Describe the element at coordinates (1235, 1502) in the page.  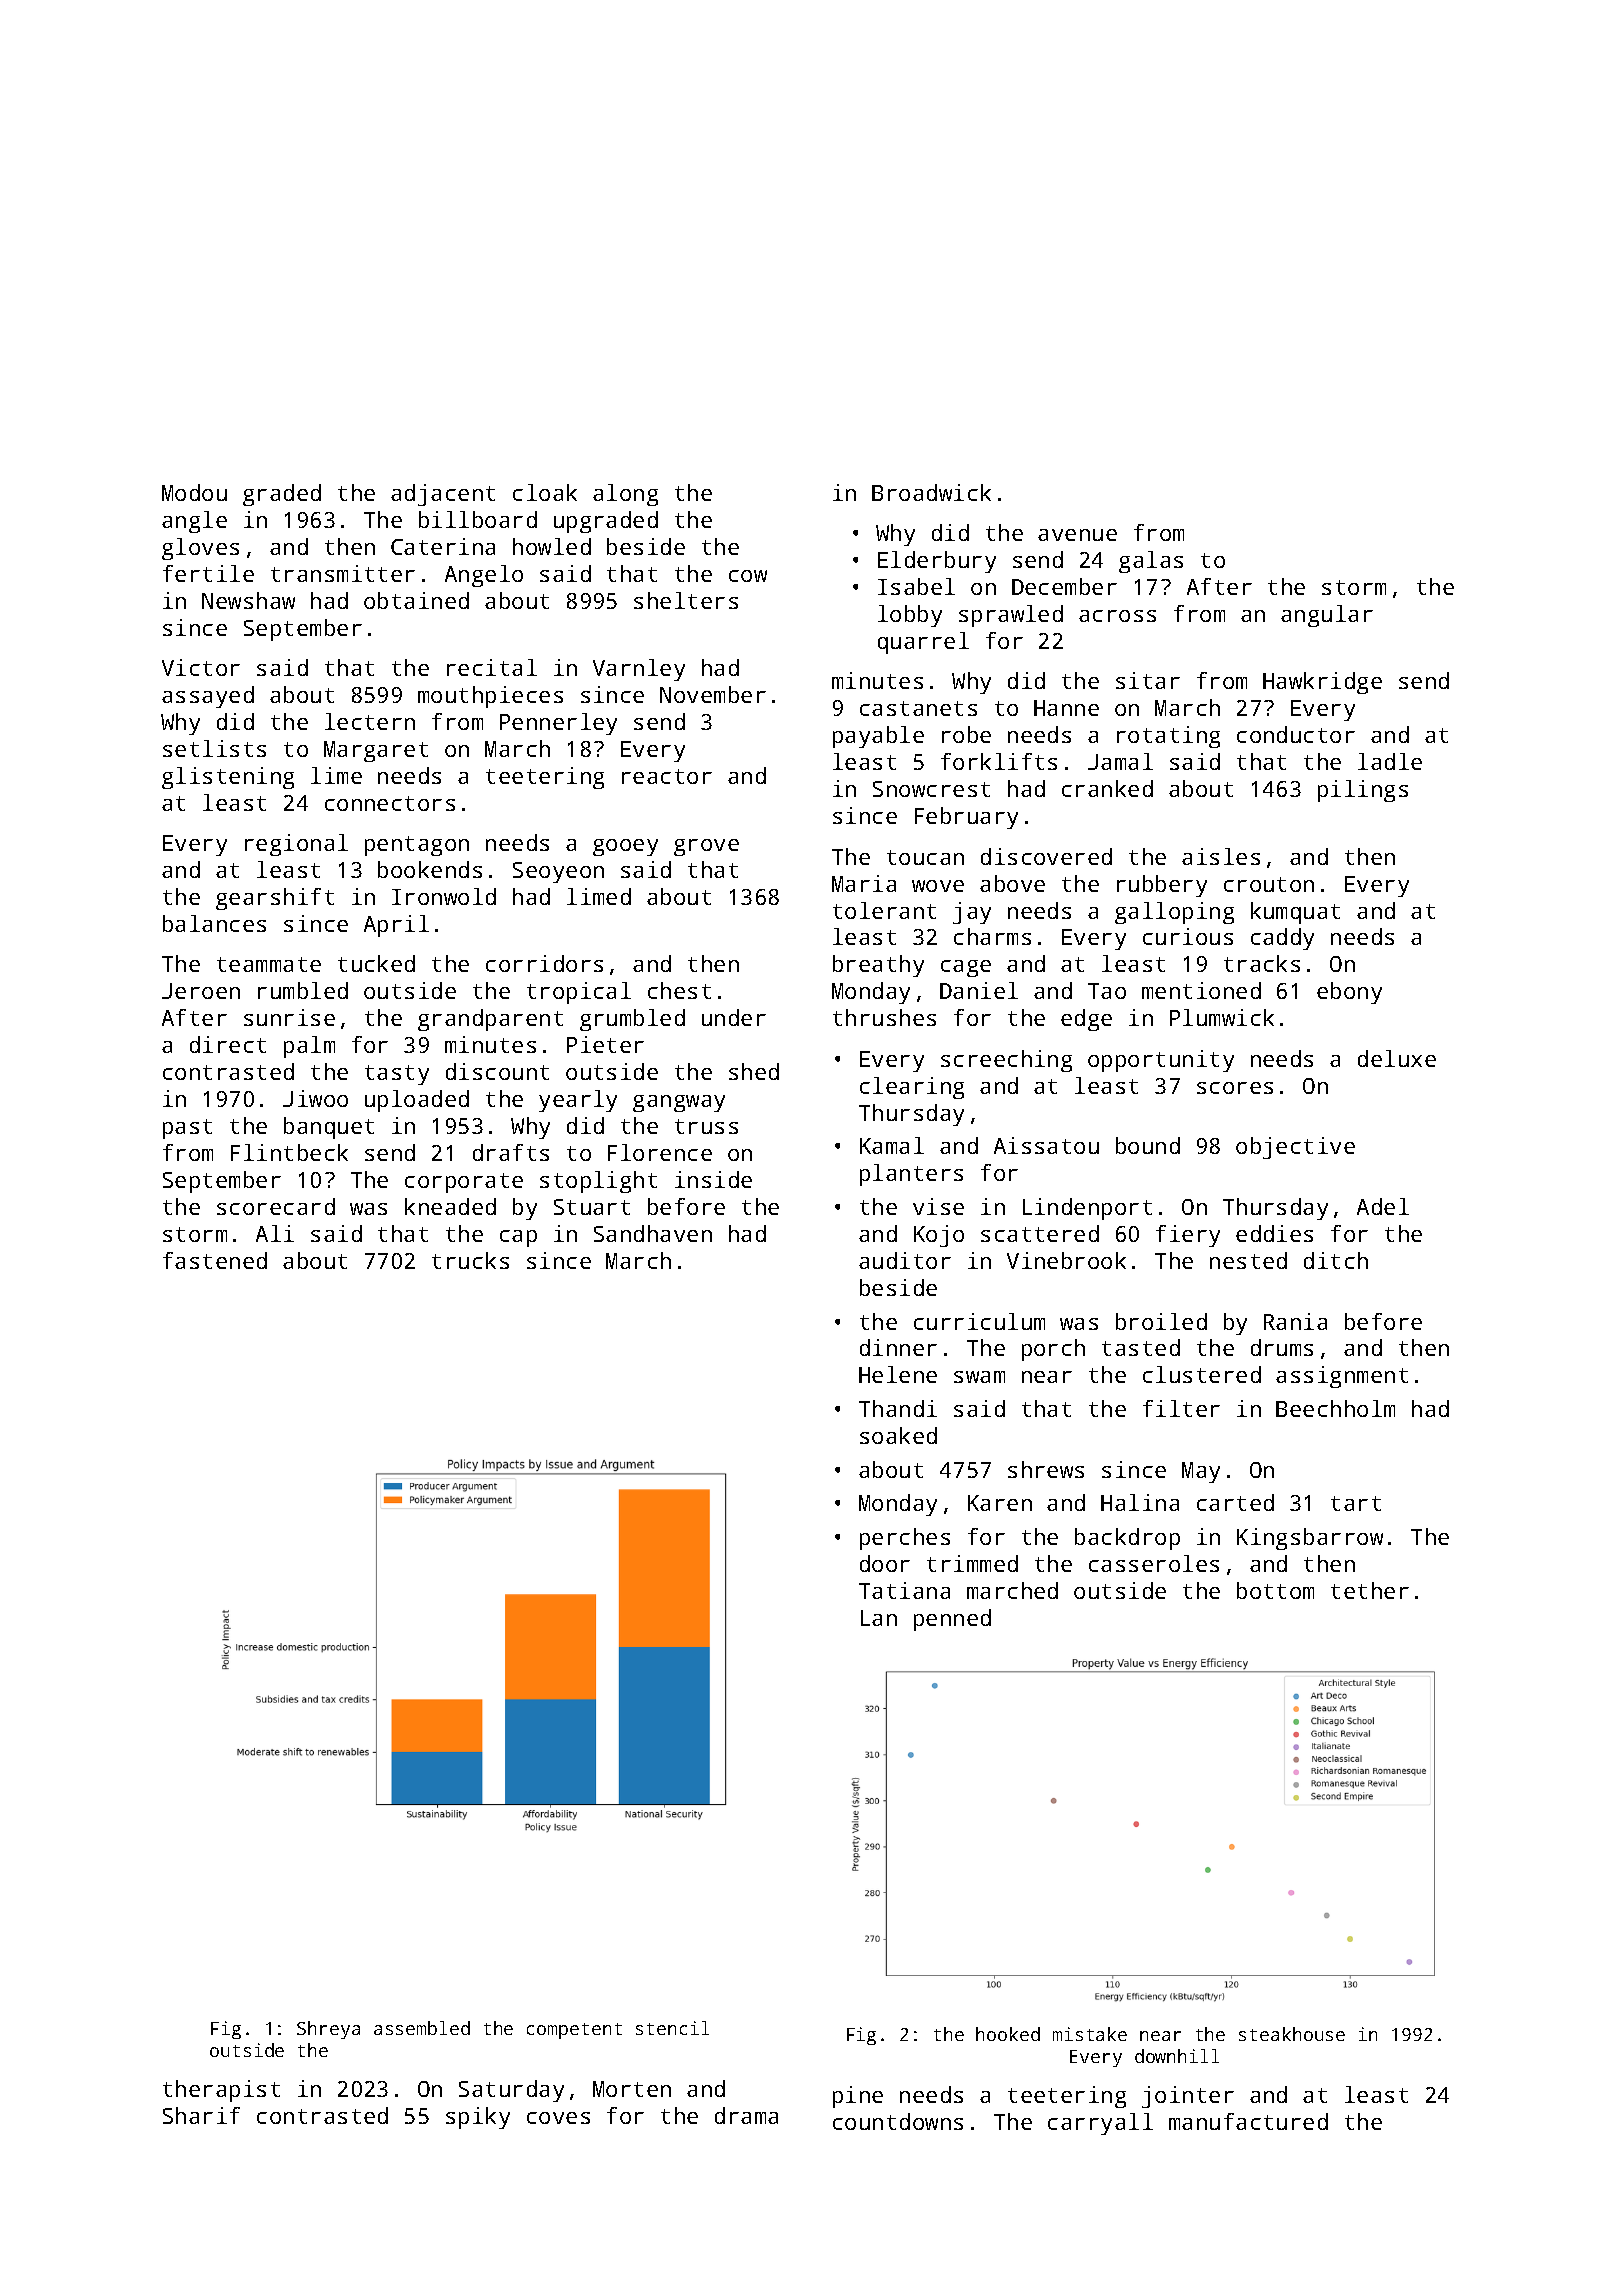
I see `carted` at that location.
